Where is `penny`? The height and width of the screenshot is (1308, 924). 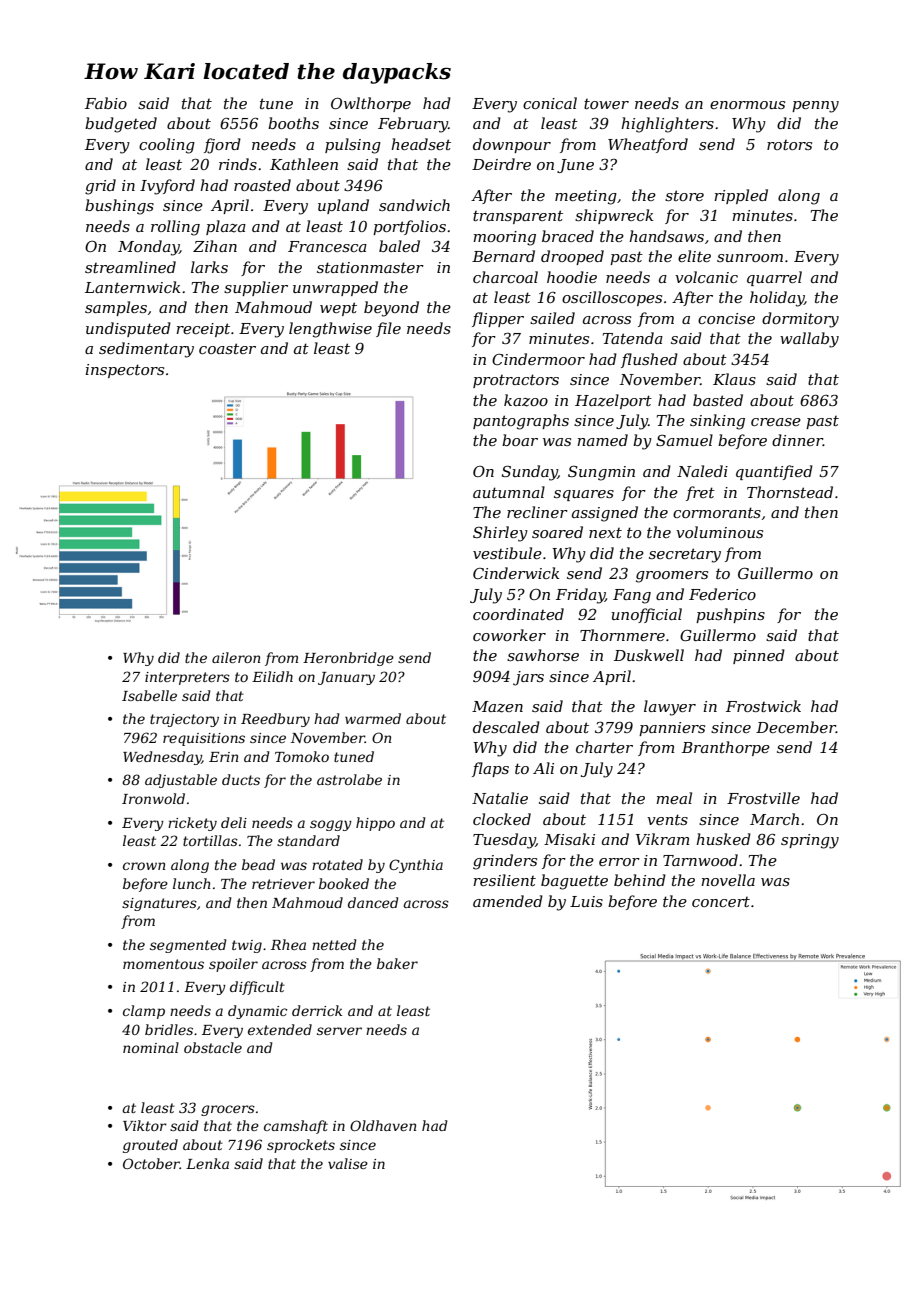
penny is located at coordinates (815, 107).
